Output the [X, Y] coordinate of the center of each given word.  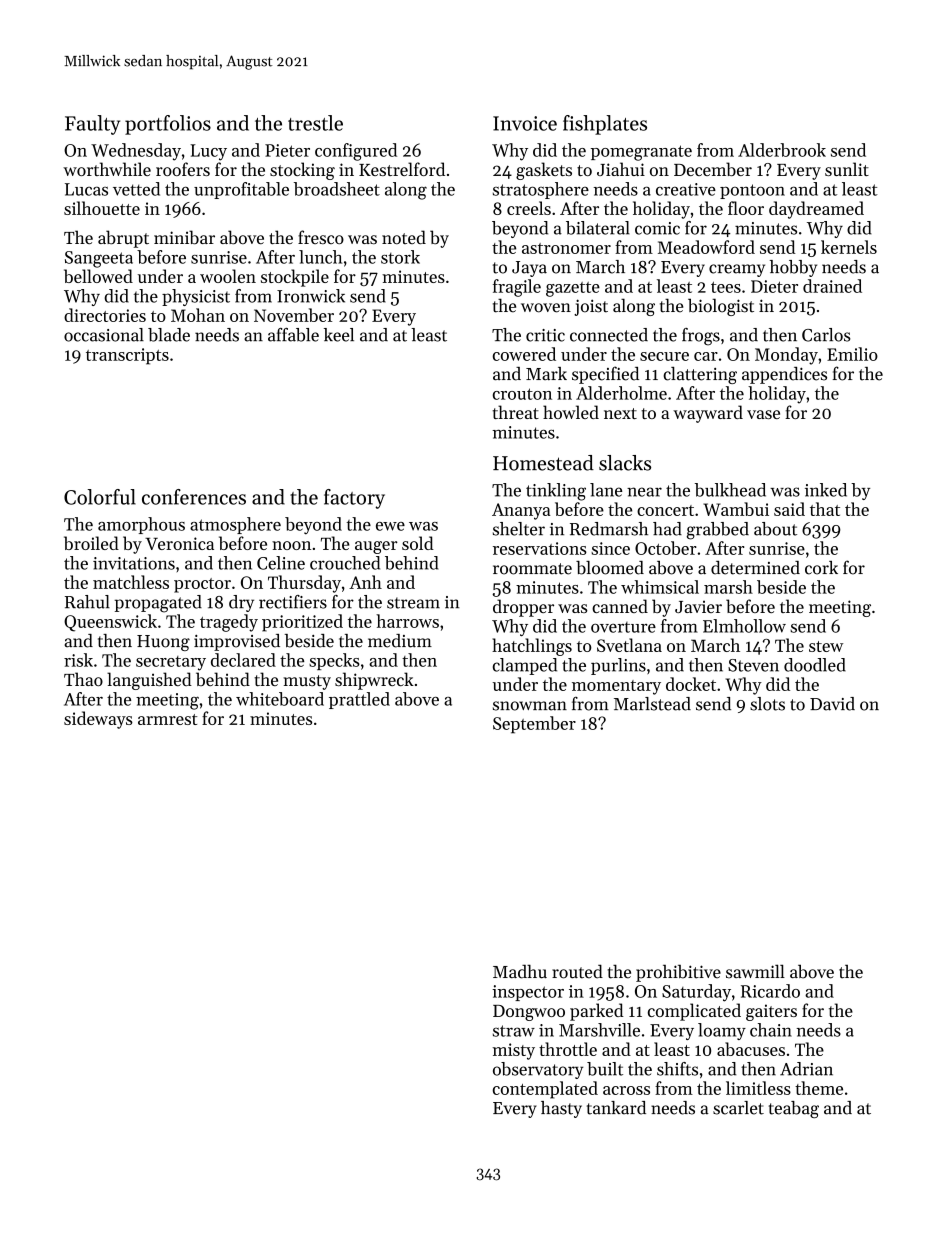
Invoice [525, 123]
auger [376, 547]
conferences [194, 497]
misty [514, 1051]
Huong [163, 643]
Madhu [520, 971]
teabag [794, 1109]
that [825, 509]
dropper [523, 608]
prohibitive [678, 973]
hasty [561, 1109]
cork [821, 568]
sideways [98, 720]
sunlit [847, 169]
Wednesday [136, 152]
